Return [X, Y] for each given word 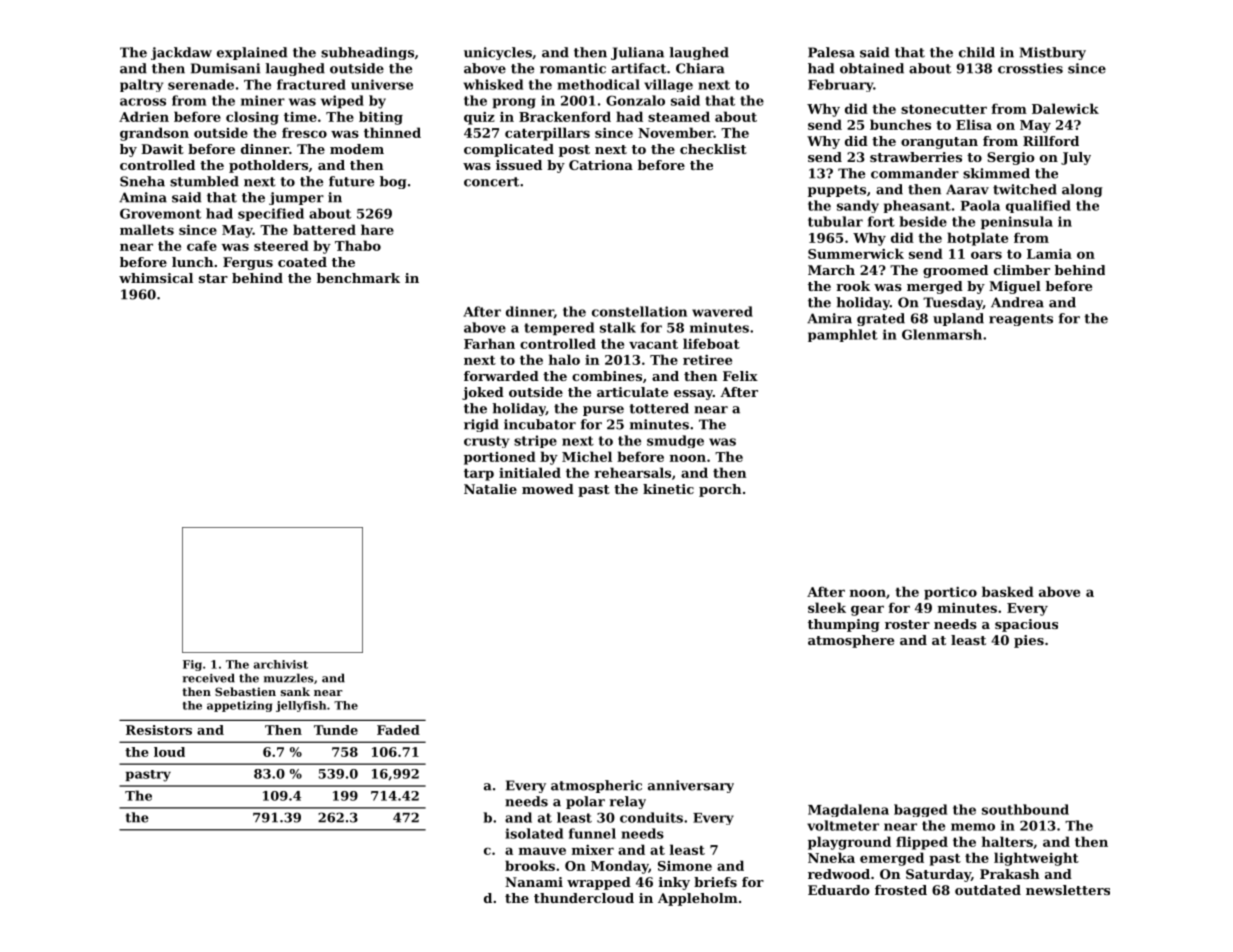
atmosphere [851, 641]
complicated [509, 150]
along [1082, 190]
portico [950, 593]
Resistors [159, 730]
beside [923, 221]
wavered [722, 311]
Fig [192, 665]
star [213, 278]
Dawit [162, 149]
